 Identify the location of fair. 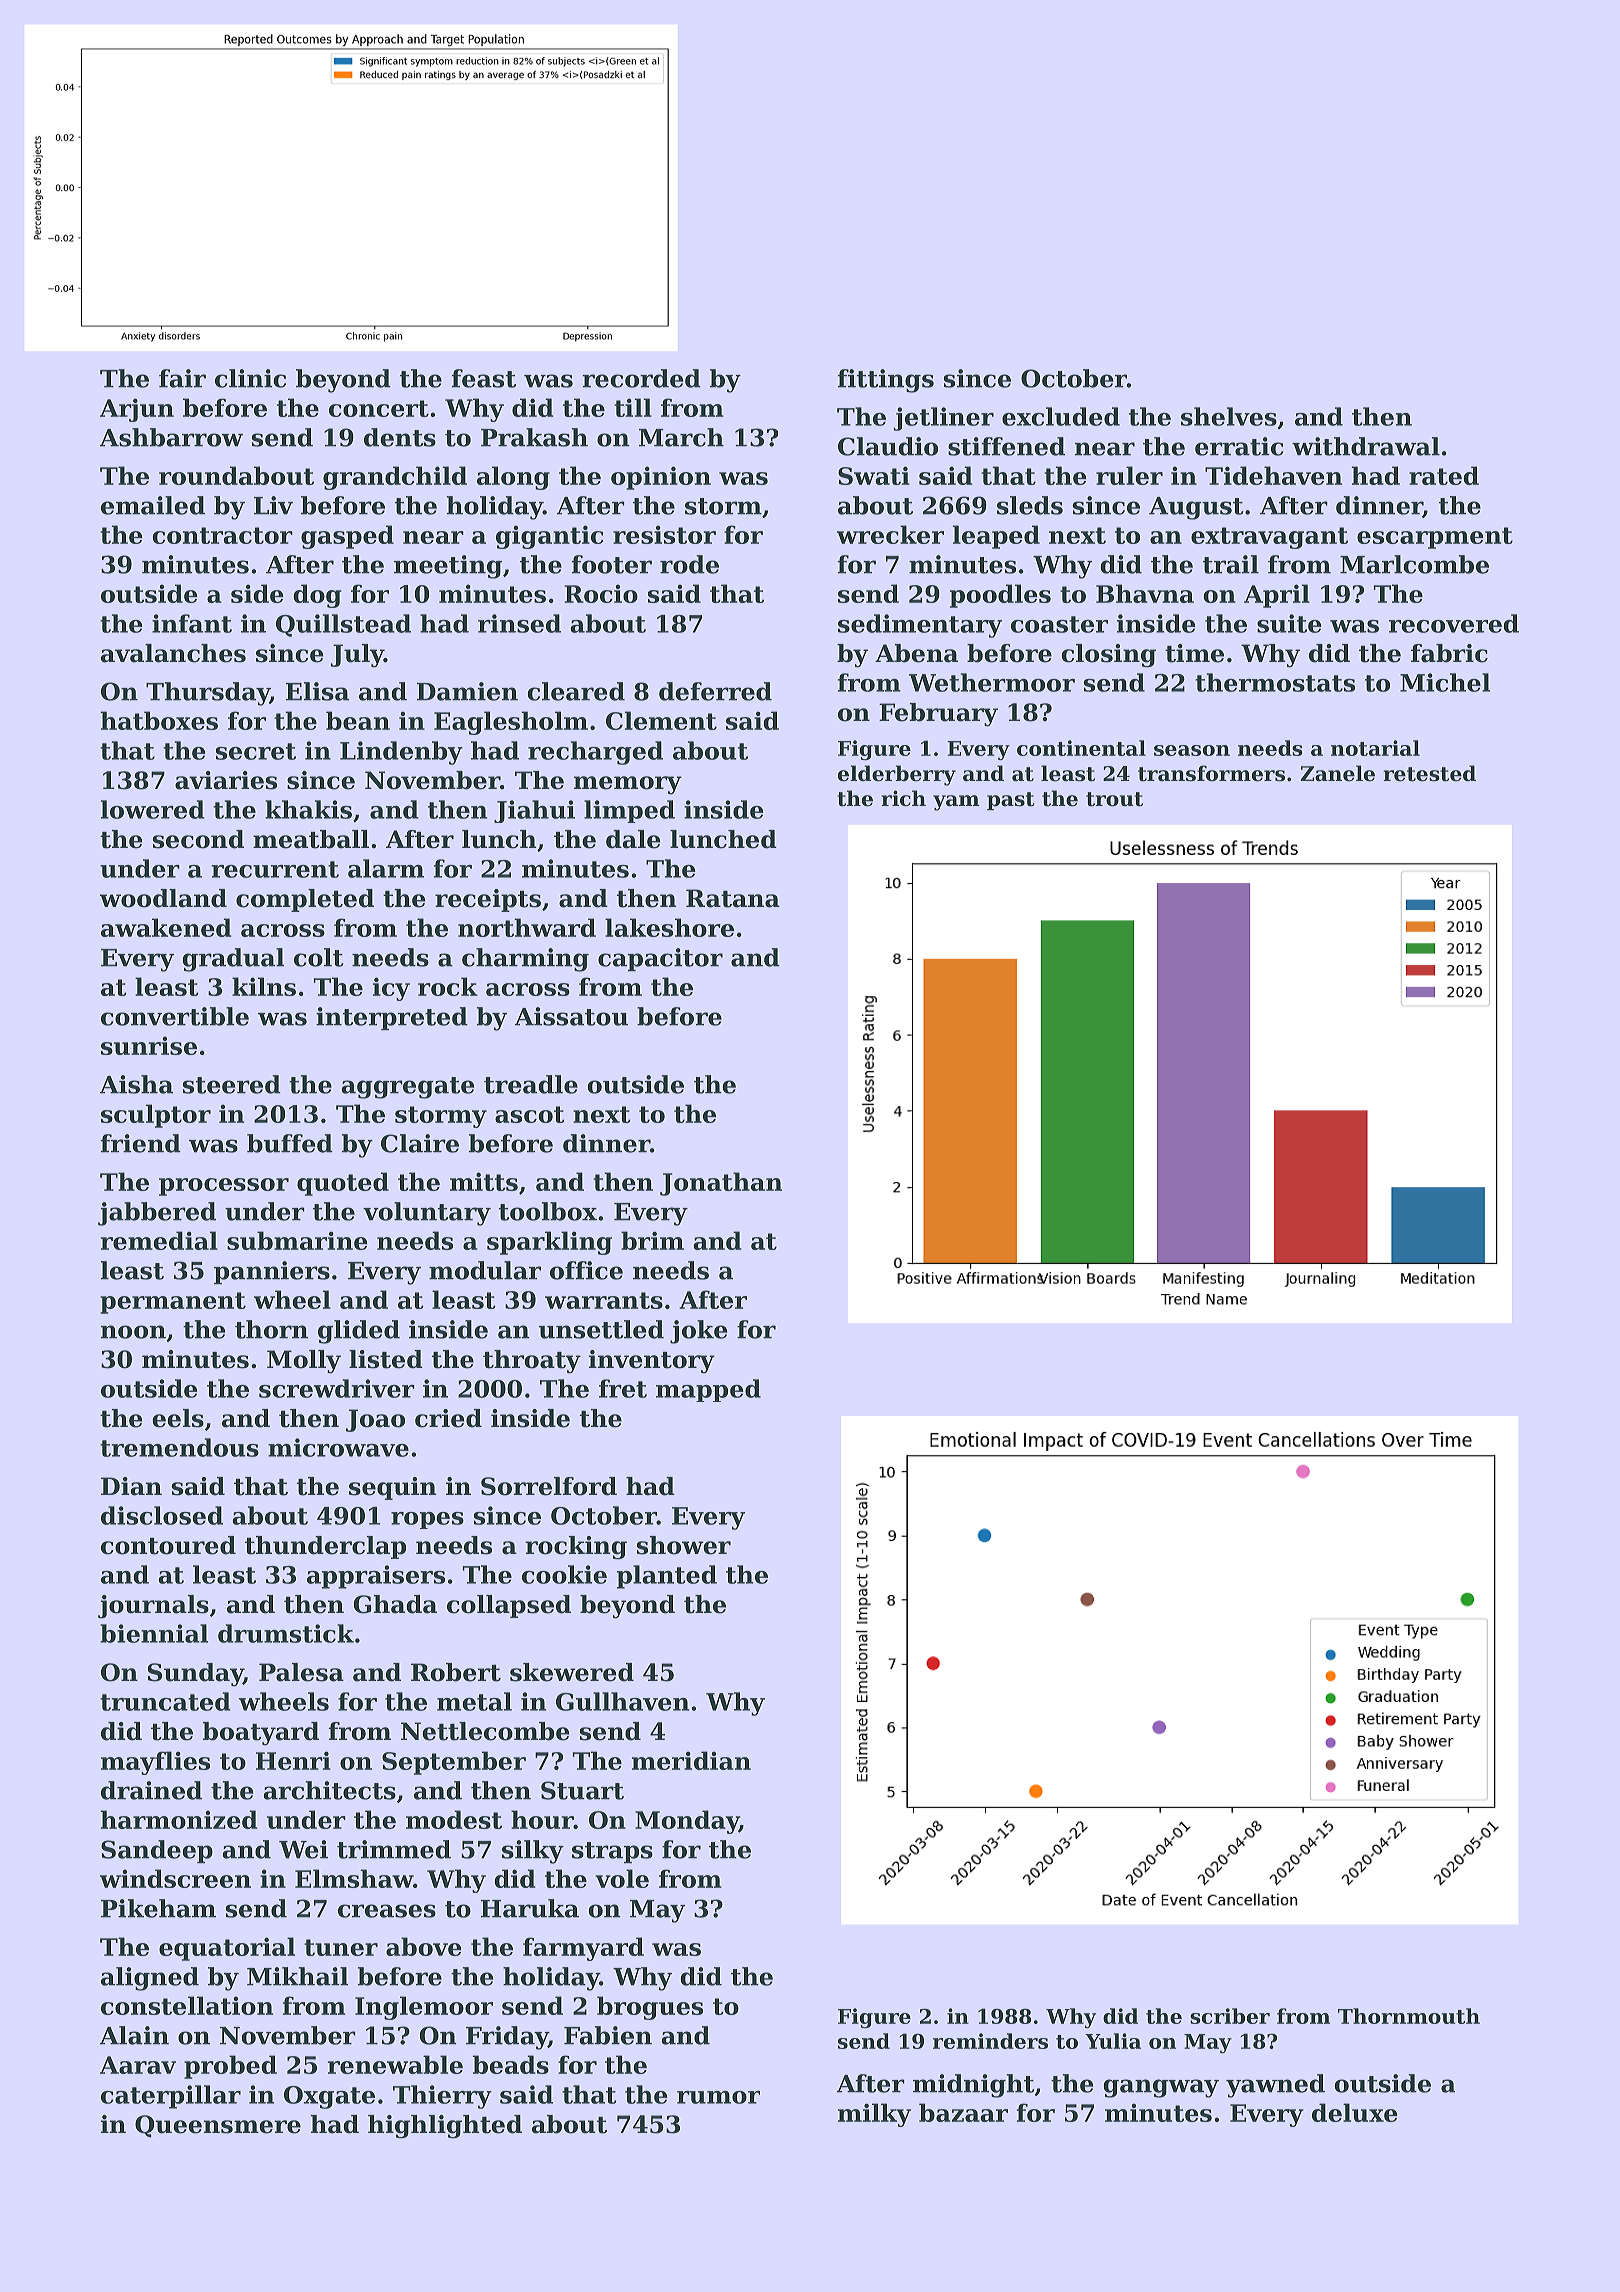
(182, 378).
